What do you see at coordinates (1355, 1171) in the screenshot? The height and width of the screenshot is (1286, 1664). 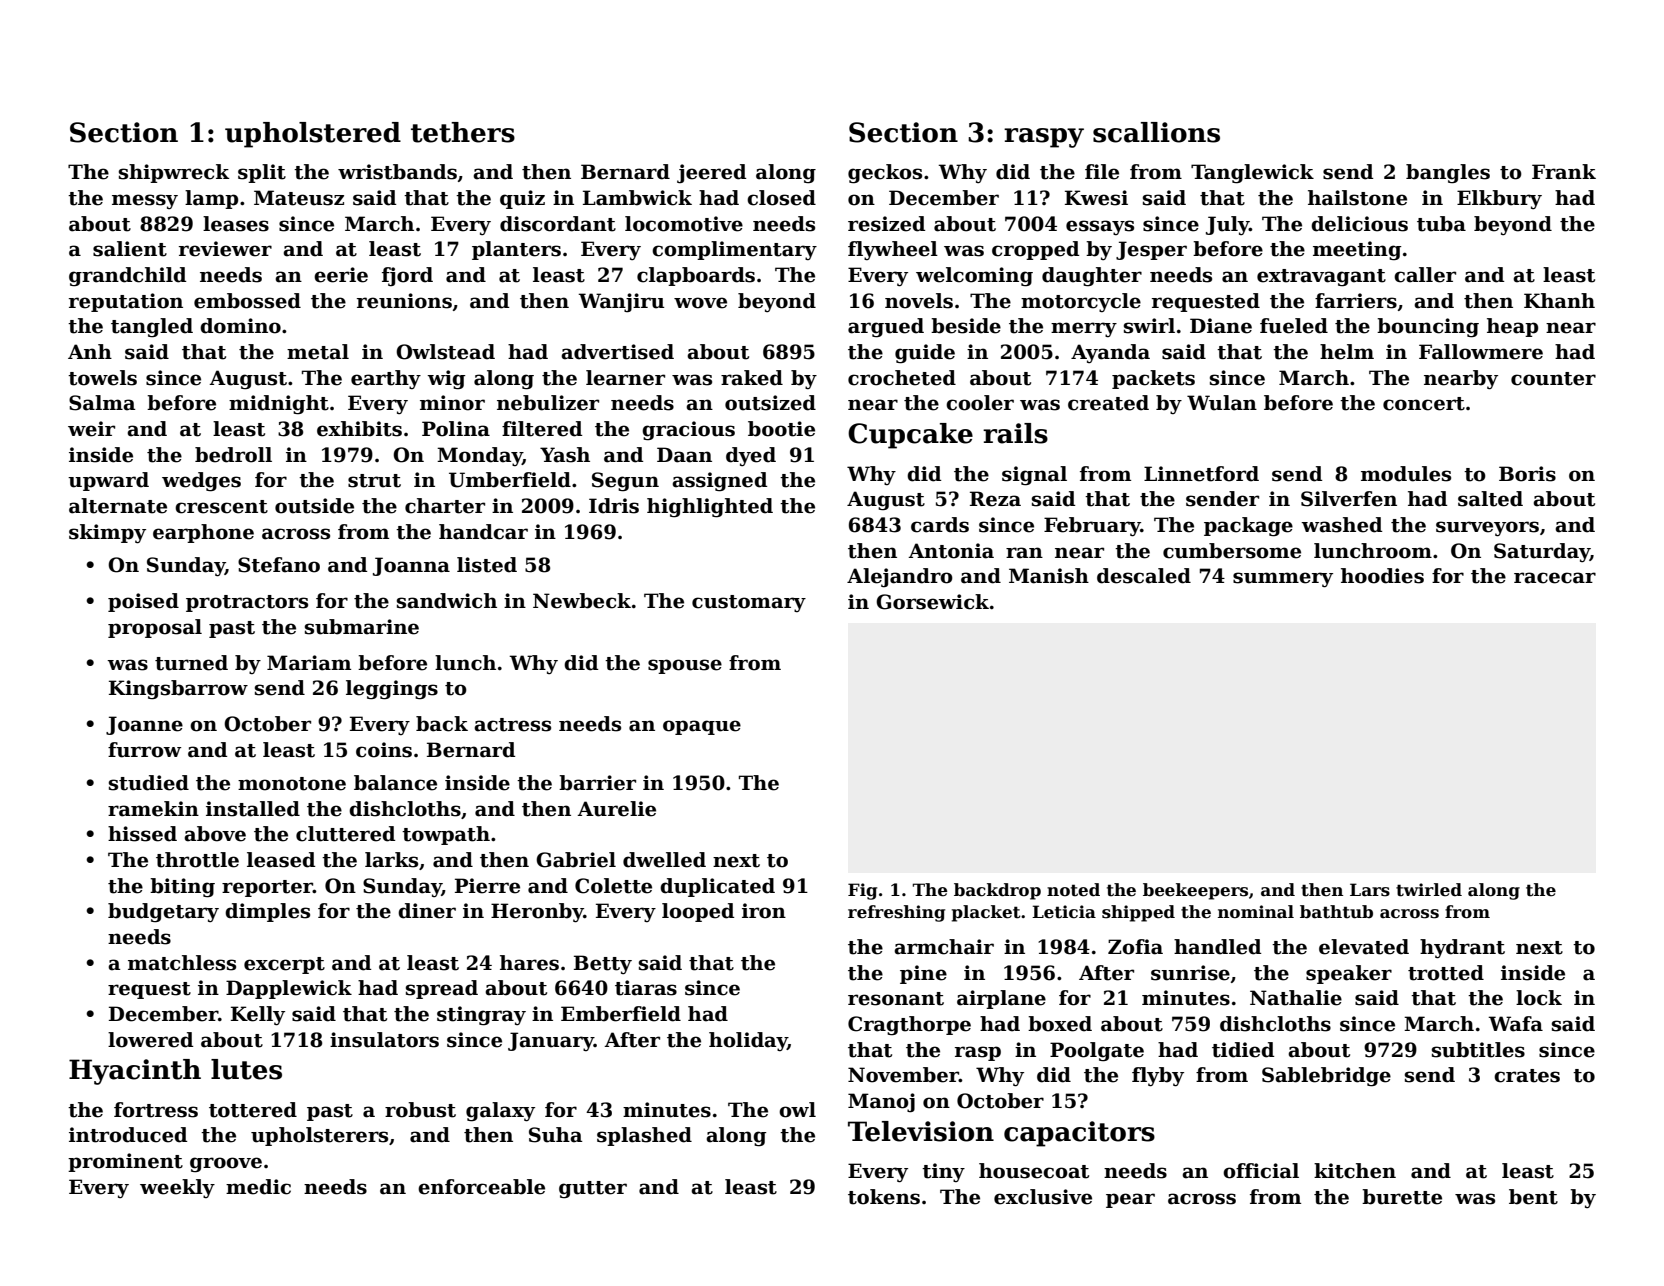 I see `kitchen` at bounding box center [1355, 1171].
